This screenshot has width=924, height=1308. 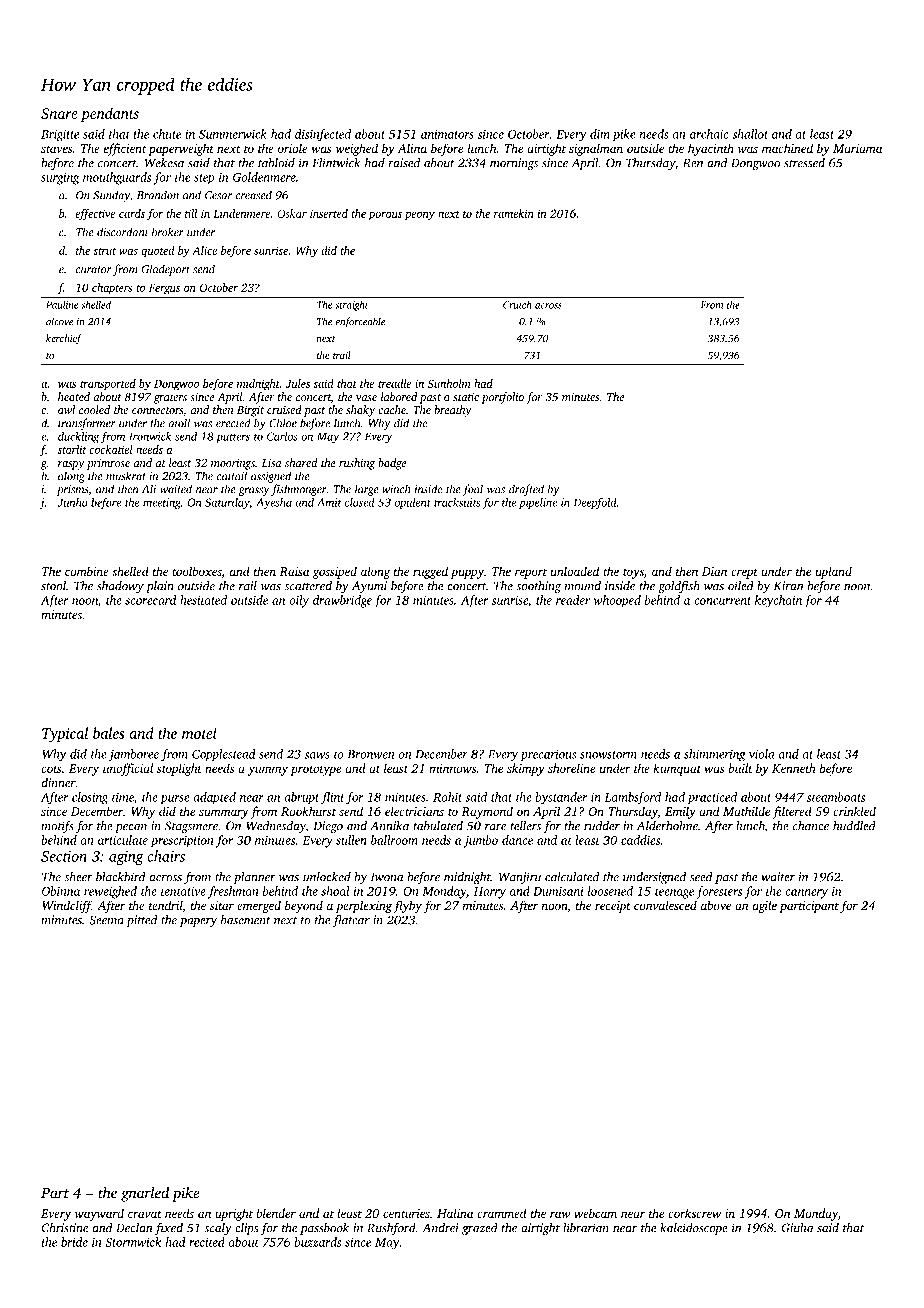 What do you see at coordinates (517, 840) in the screenshot?
I see `dance` at bounding box center [517, 840].
